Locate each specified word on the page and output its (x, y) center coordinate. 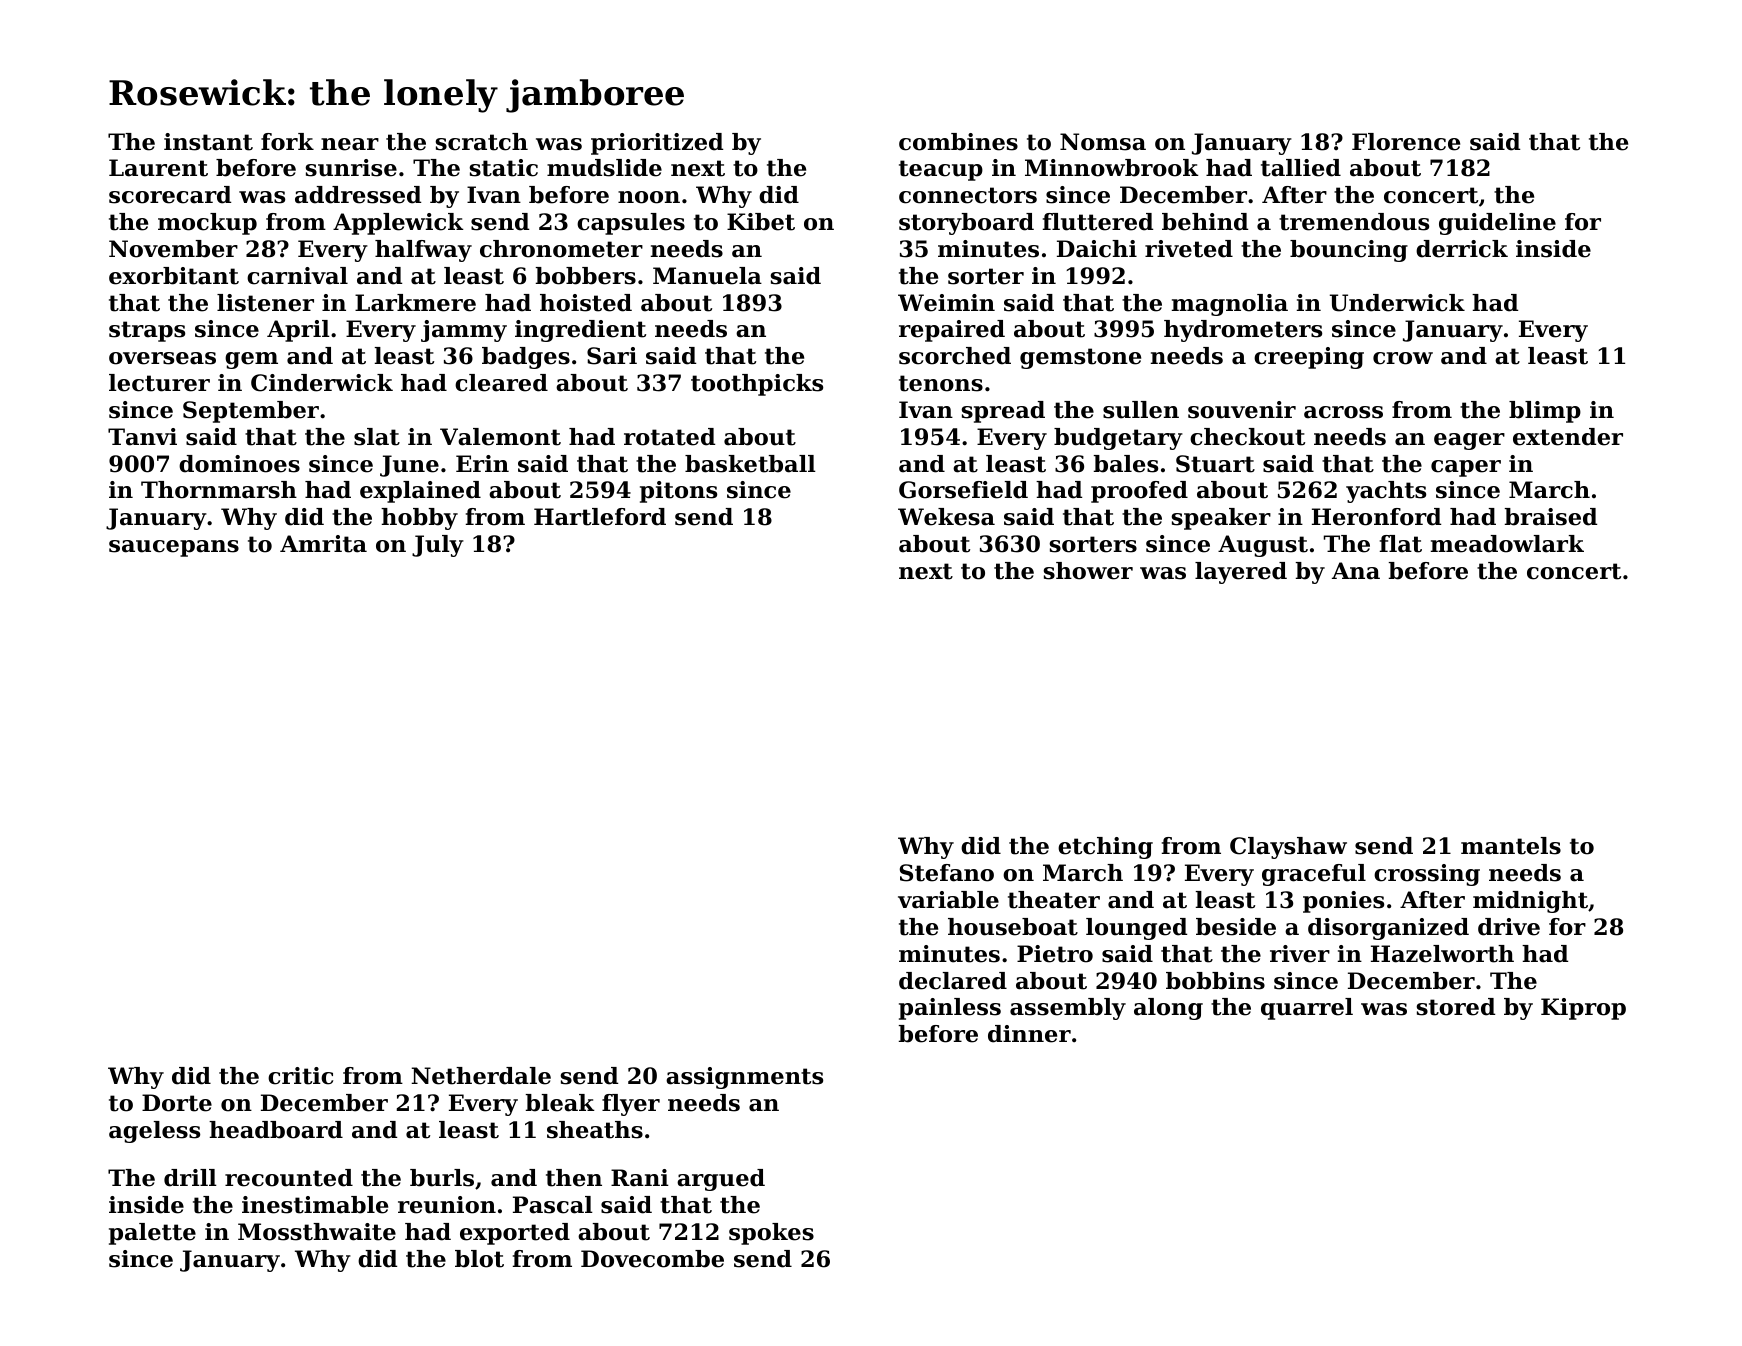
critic (300, 1076)
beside (1236, 927)
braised (1551, 517)
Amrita (323, 544)
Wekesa (946, 517)
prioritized (657, 144)
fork (287, 142)
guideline (1497, 224)
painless (950, 1009)
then (574, 1178)
